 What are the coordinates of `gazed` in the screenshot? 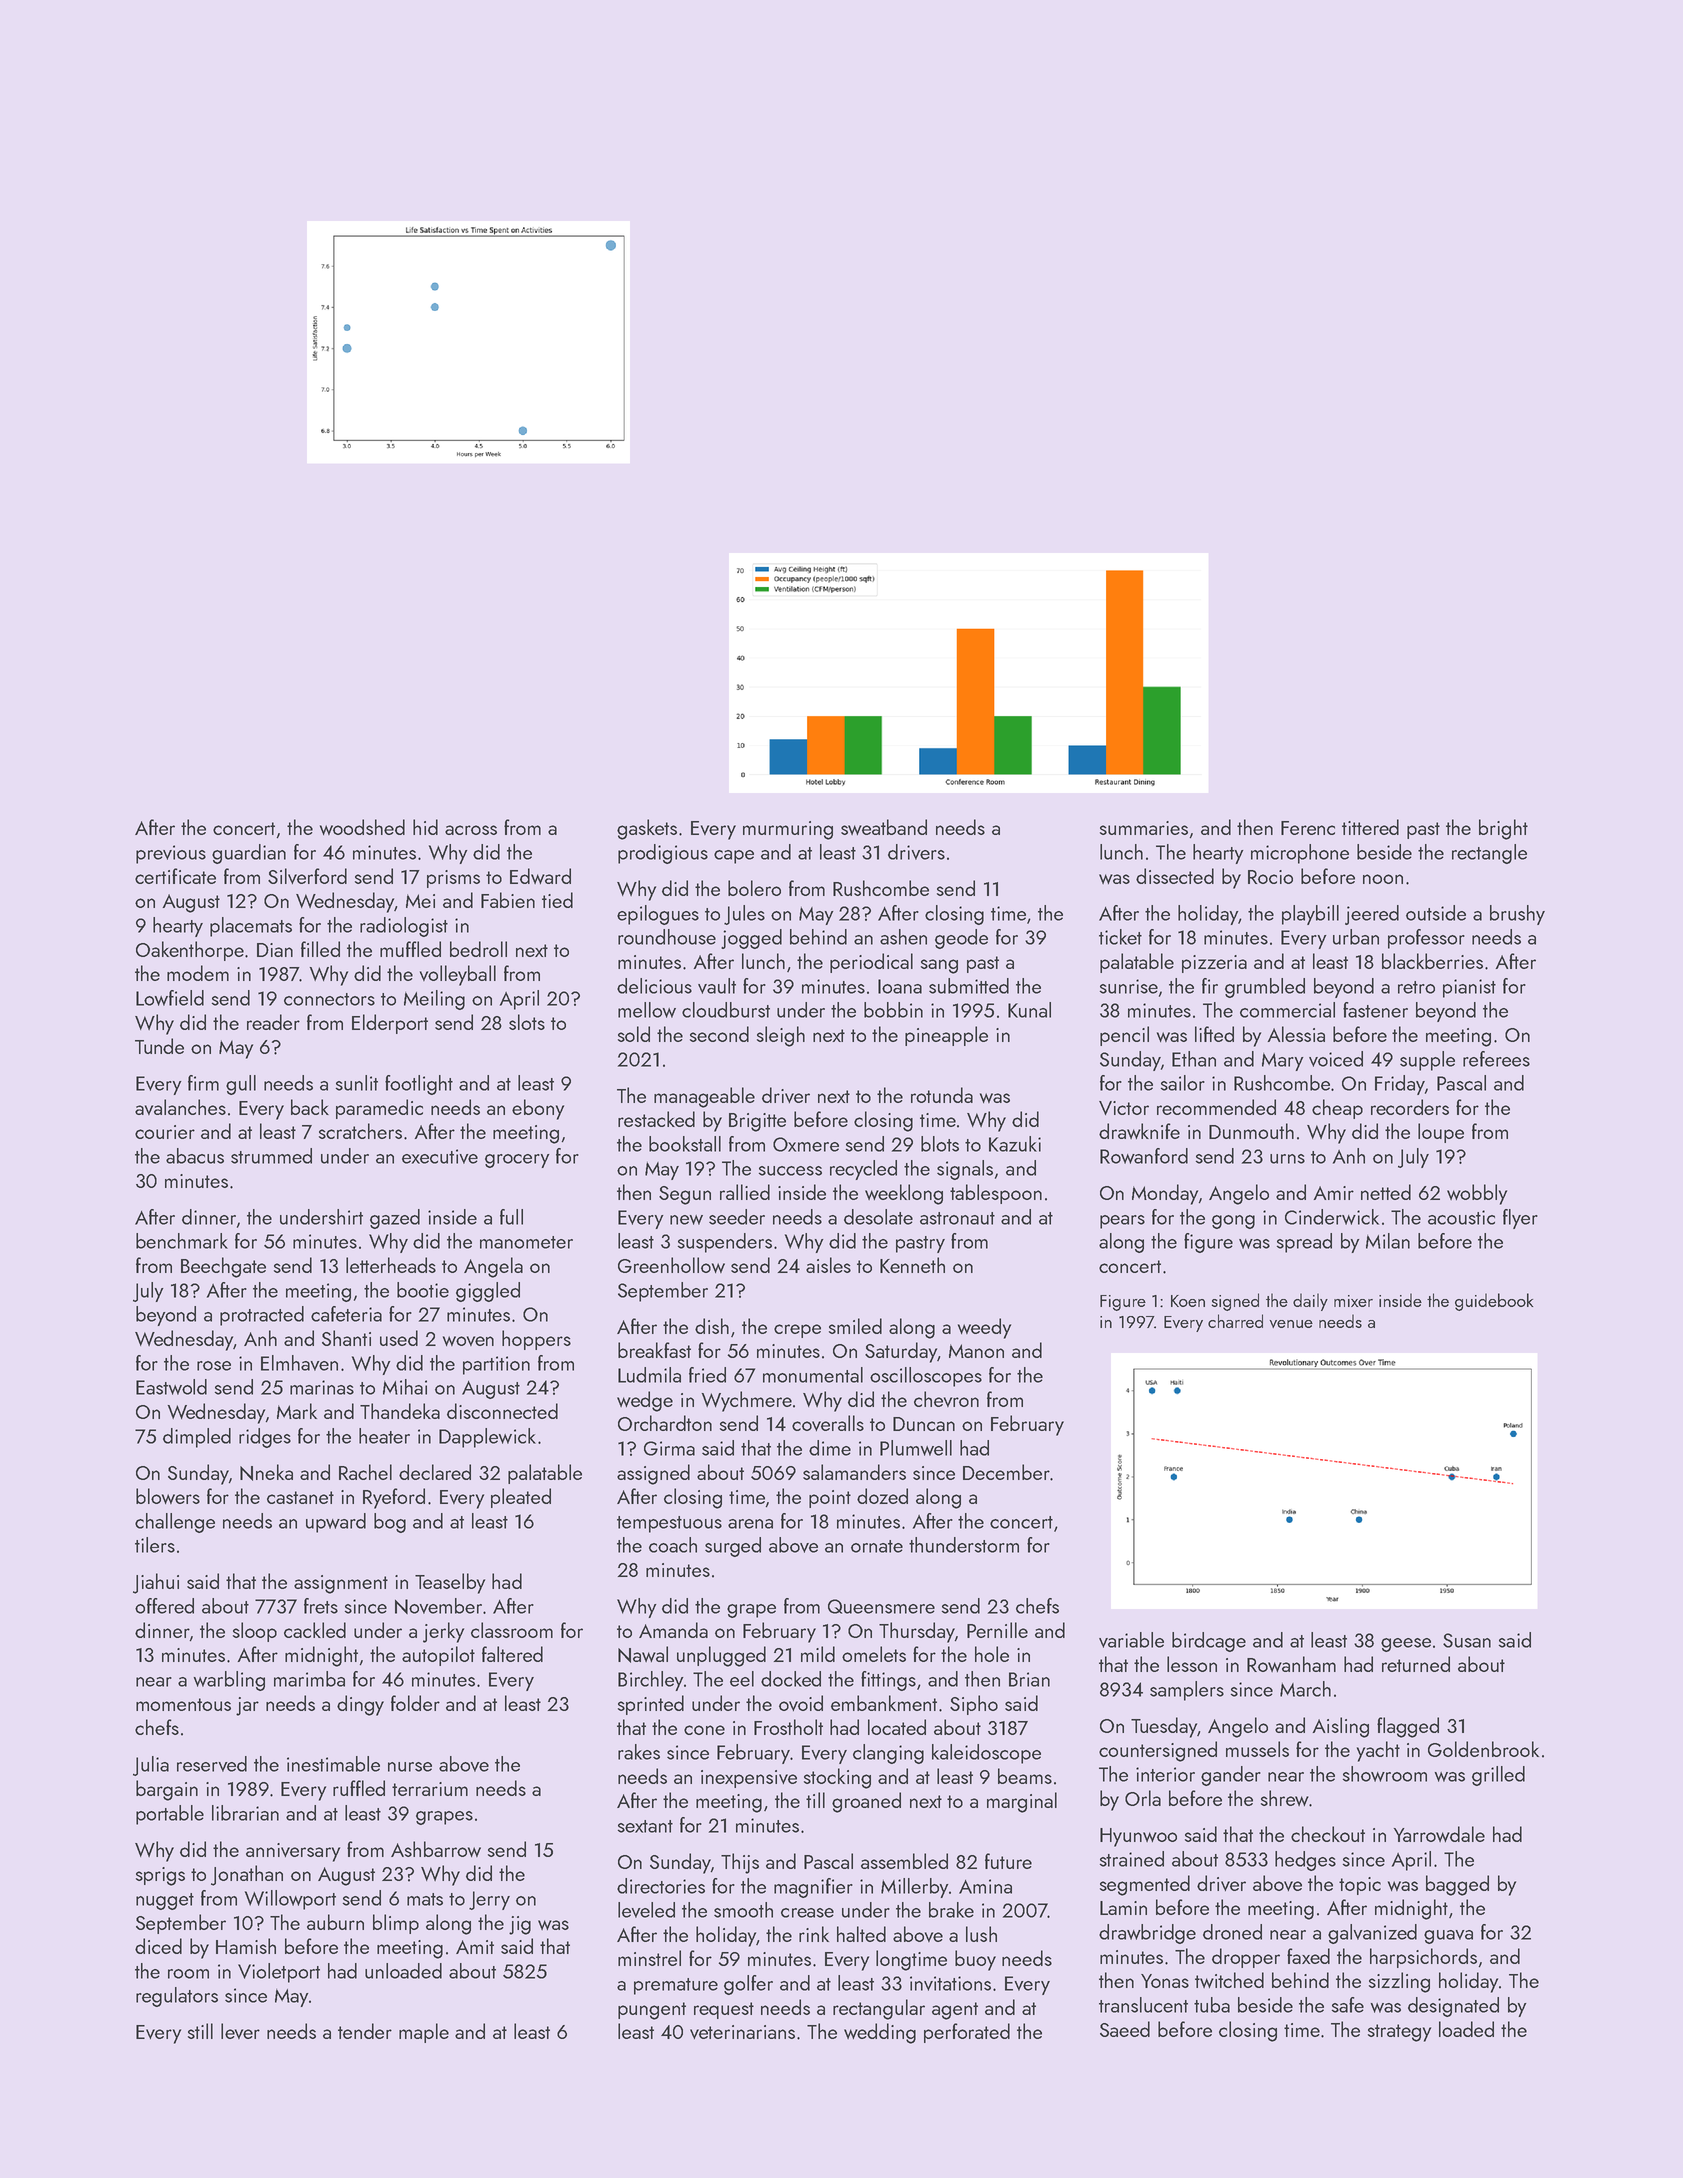 It's located at (395, 1219).
